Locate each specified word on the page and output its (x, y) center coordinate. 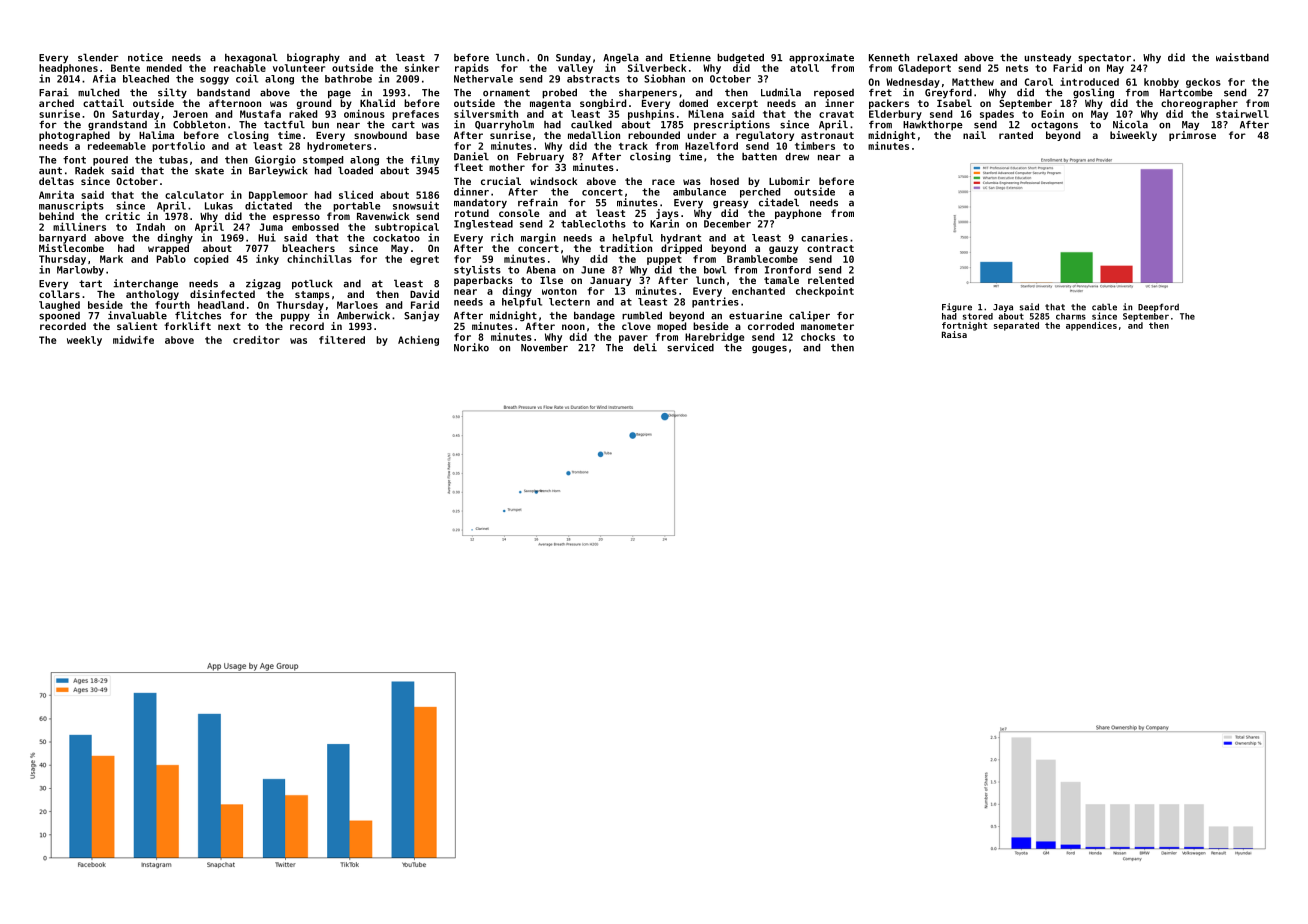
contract (830, 248)
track (633, 146)
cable (1104, 307)
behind (56, 216)
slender (98, 57)
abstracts (593, 79)
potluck (312, 284)
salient (137, 326)
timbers (815, 145)
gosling (1093, 93)
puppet (664, 260)
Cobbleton (199, 124)
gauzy (783, 250)
